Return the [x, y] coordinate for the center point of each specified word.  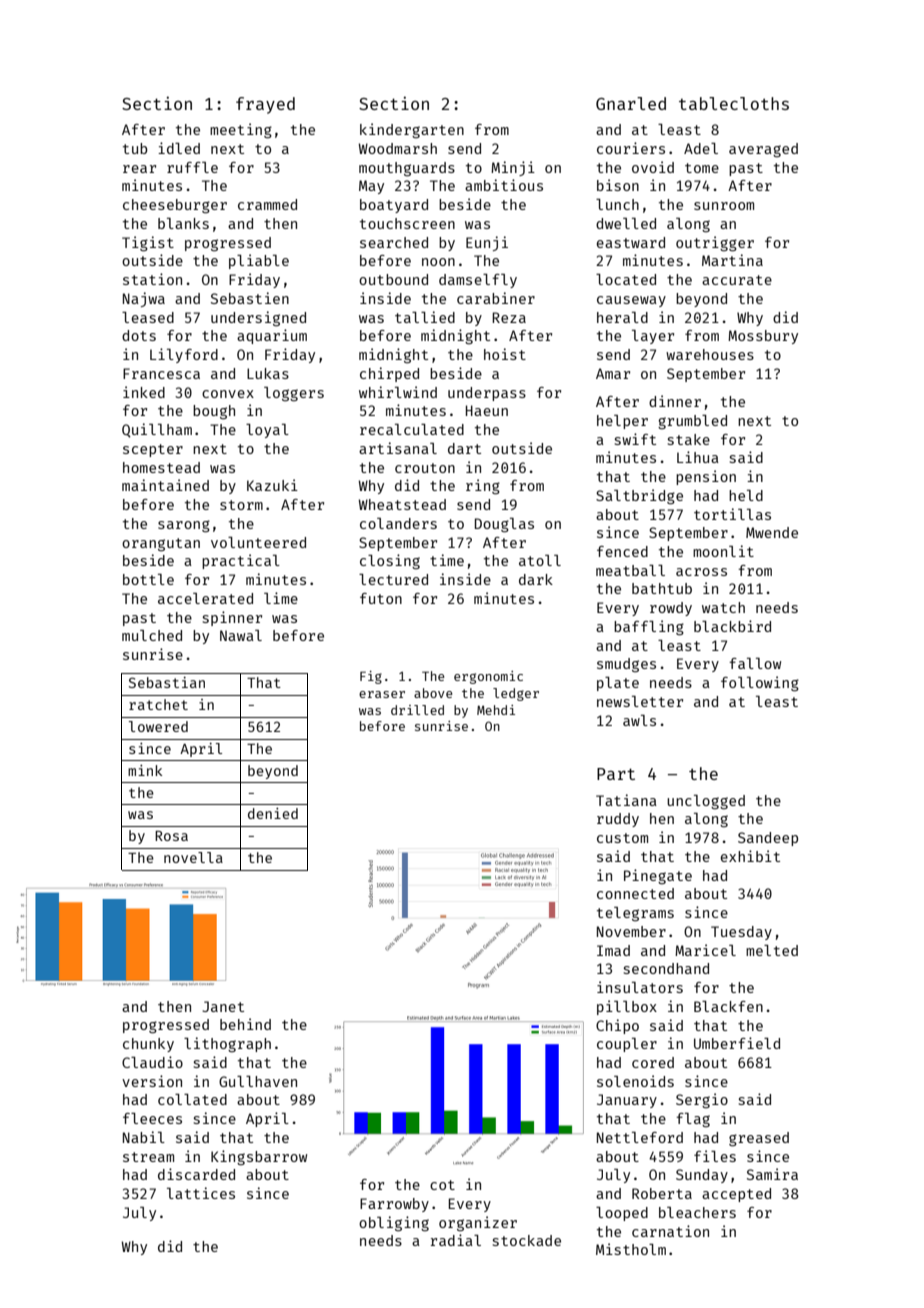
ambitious [504, 185]
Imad [613, 950]
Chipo [617, 1026]
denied [273, 813]
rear [139, 169]
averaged [763, 150]
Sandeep [768, 839]
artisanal [398, 448]
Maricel [705, 950]
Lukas [268, 373]
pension [706, 477]
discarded [196, 1174]
